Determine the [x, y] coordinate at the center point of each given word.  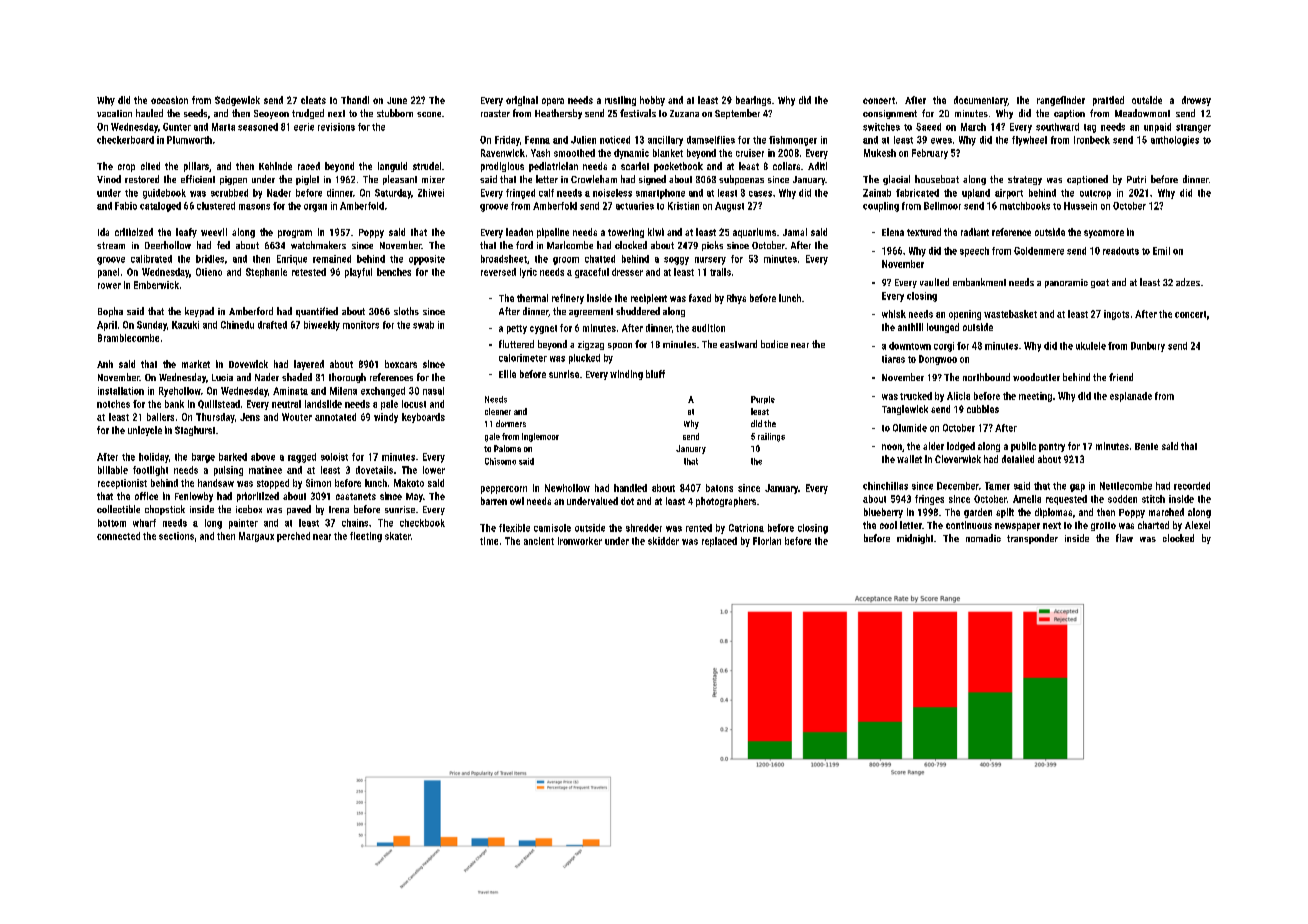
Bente [1146, 446]
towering [626, 233]
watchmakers [318, 245]
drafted [272, 325]
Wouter [297, 417]
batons [719, 488]
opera [553, 102]
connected [118, 536]
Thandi [355, 100]
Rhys [736, 299]
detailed [1018, 459]
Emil [1161, 251]
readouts [1121, 251]
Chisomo [500, 461]
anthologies [1175, 141]
